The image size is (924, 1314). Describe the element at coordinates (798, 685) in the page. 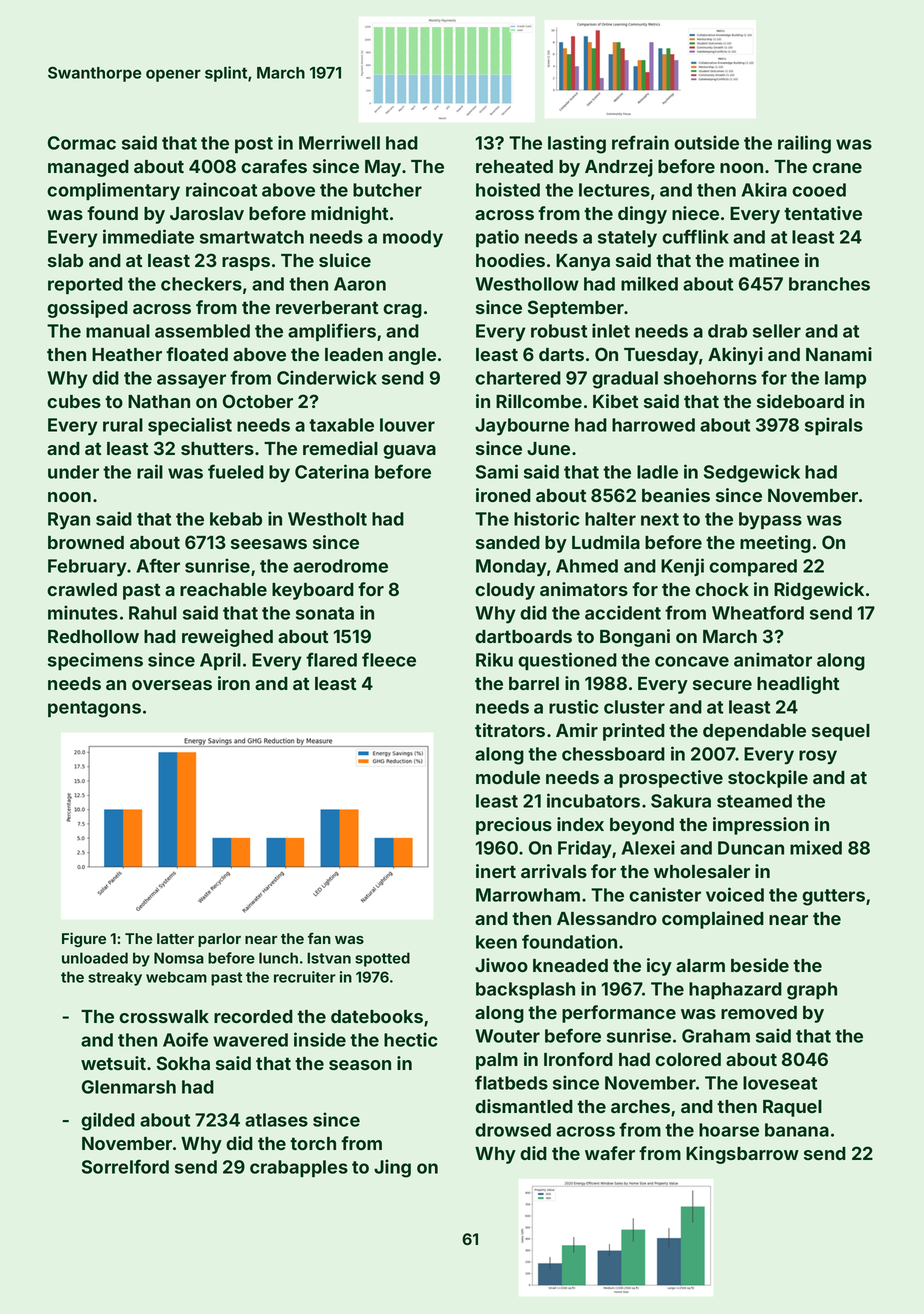

I see `headlight` at that location.
